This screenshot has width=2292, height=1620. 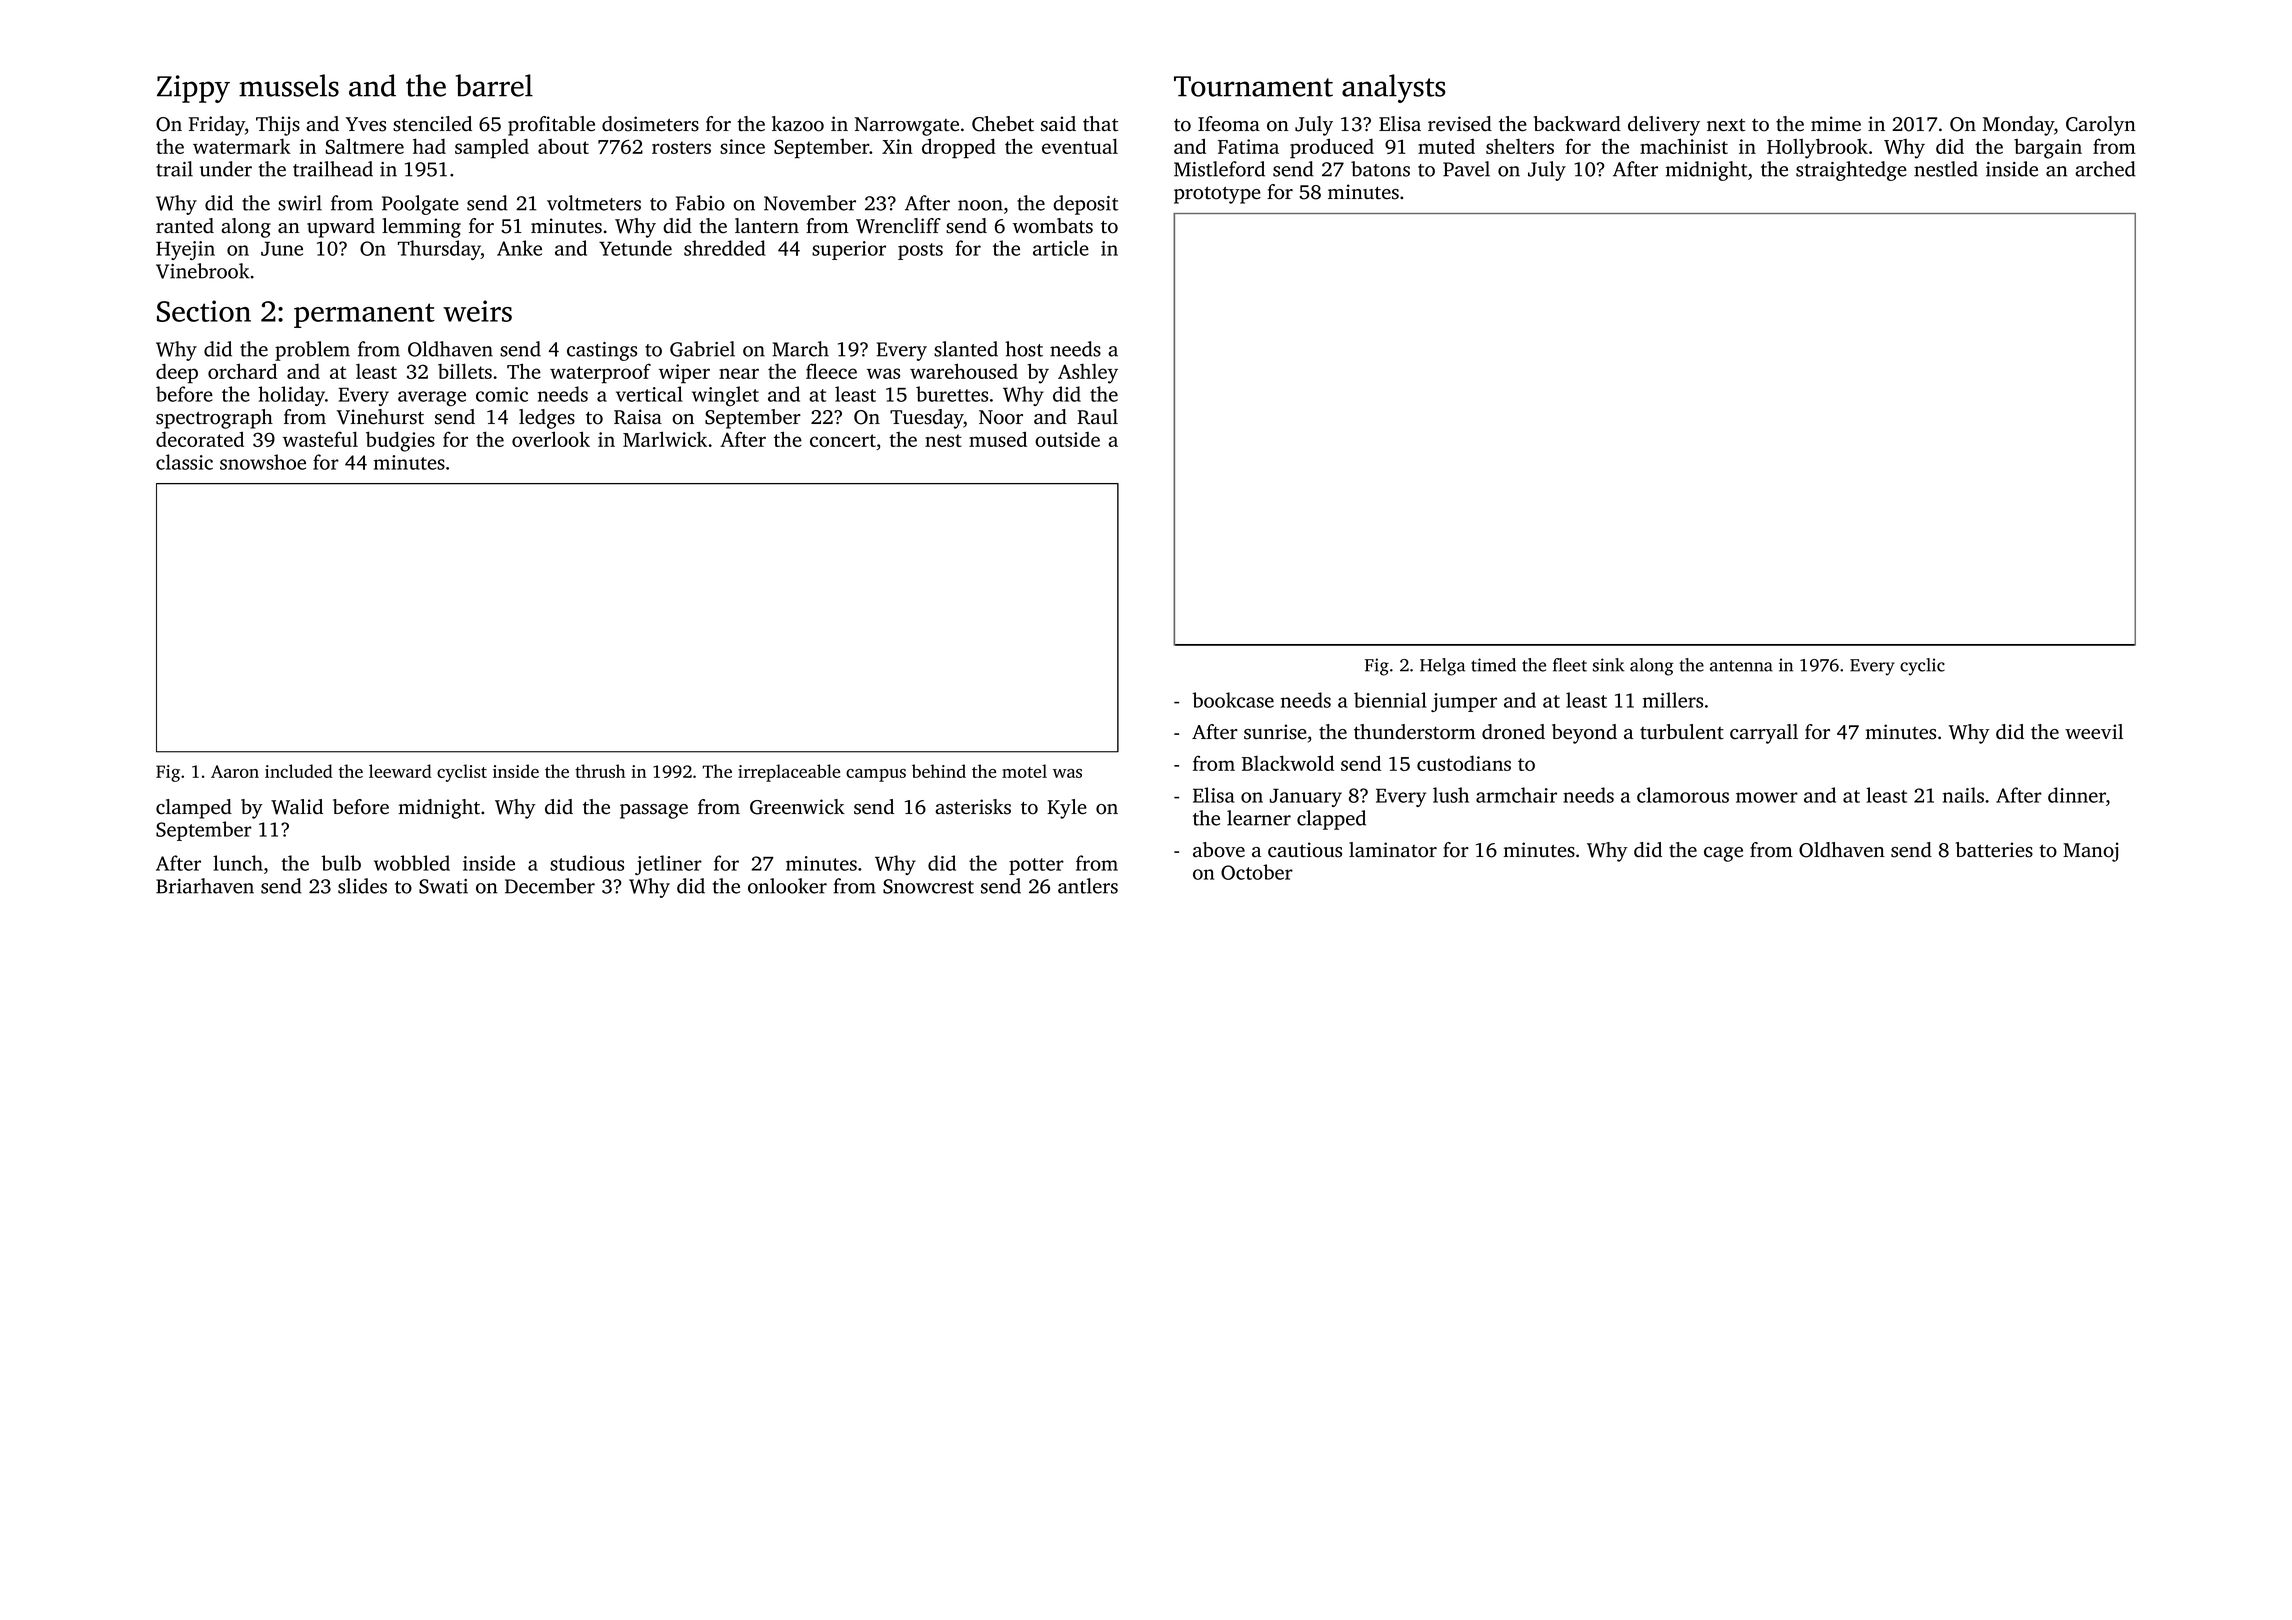 What do you see at coordinates (1088, 373) in the screenshot?
I see `Ashley` at bounding box center [1088, 373].
